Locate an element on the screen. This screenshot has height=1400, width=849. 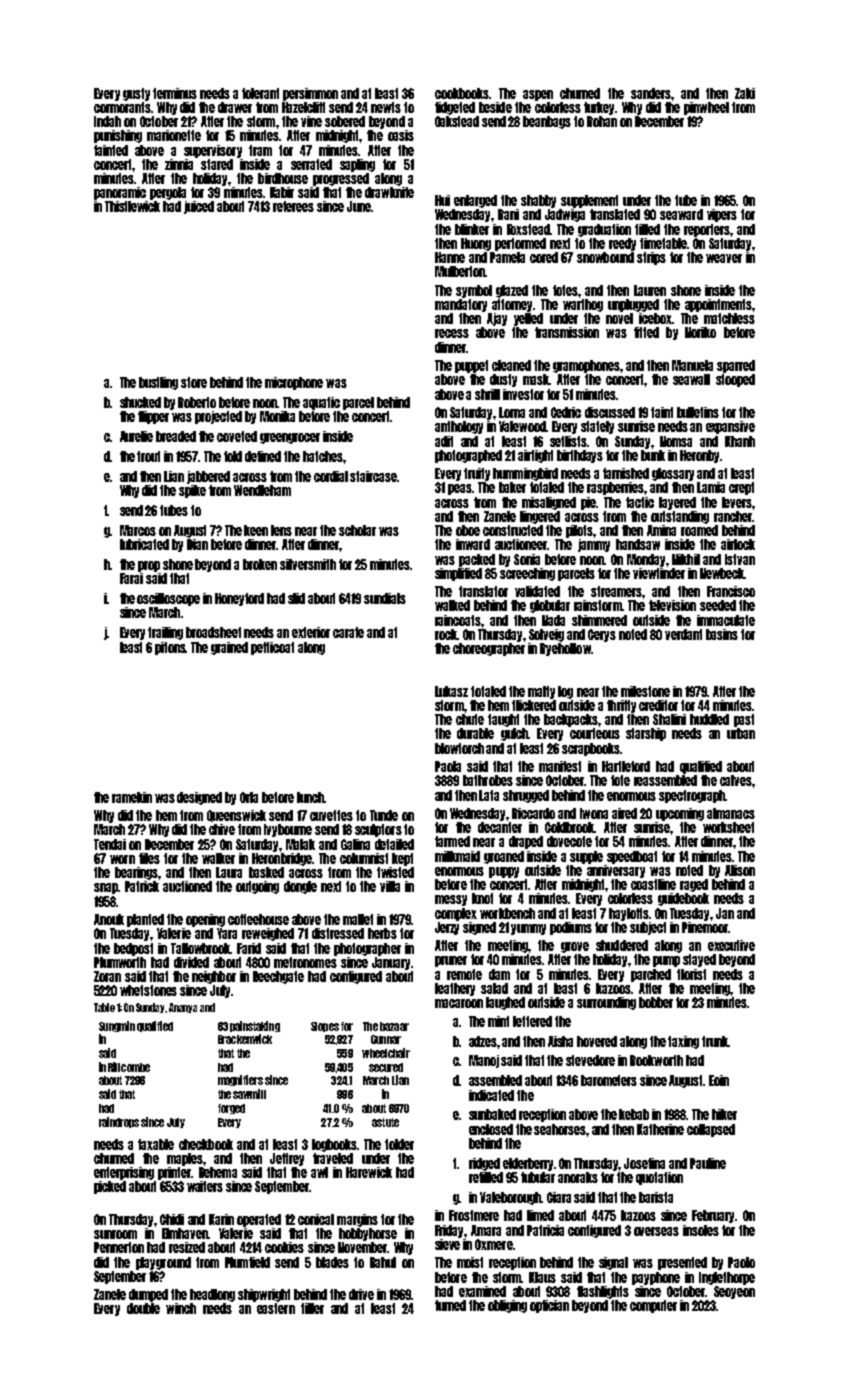
warthog is located at coordinates (583, 305).
